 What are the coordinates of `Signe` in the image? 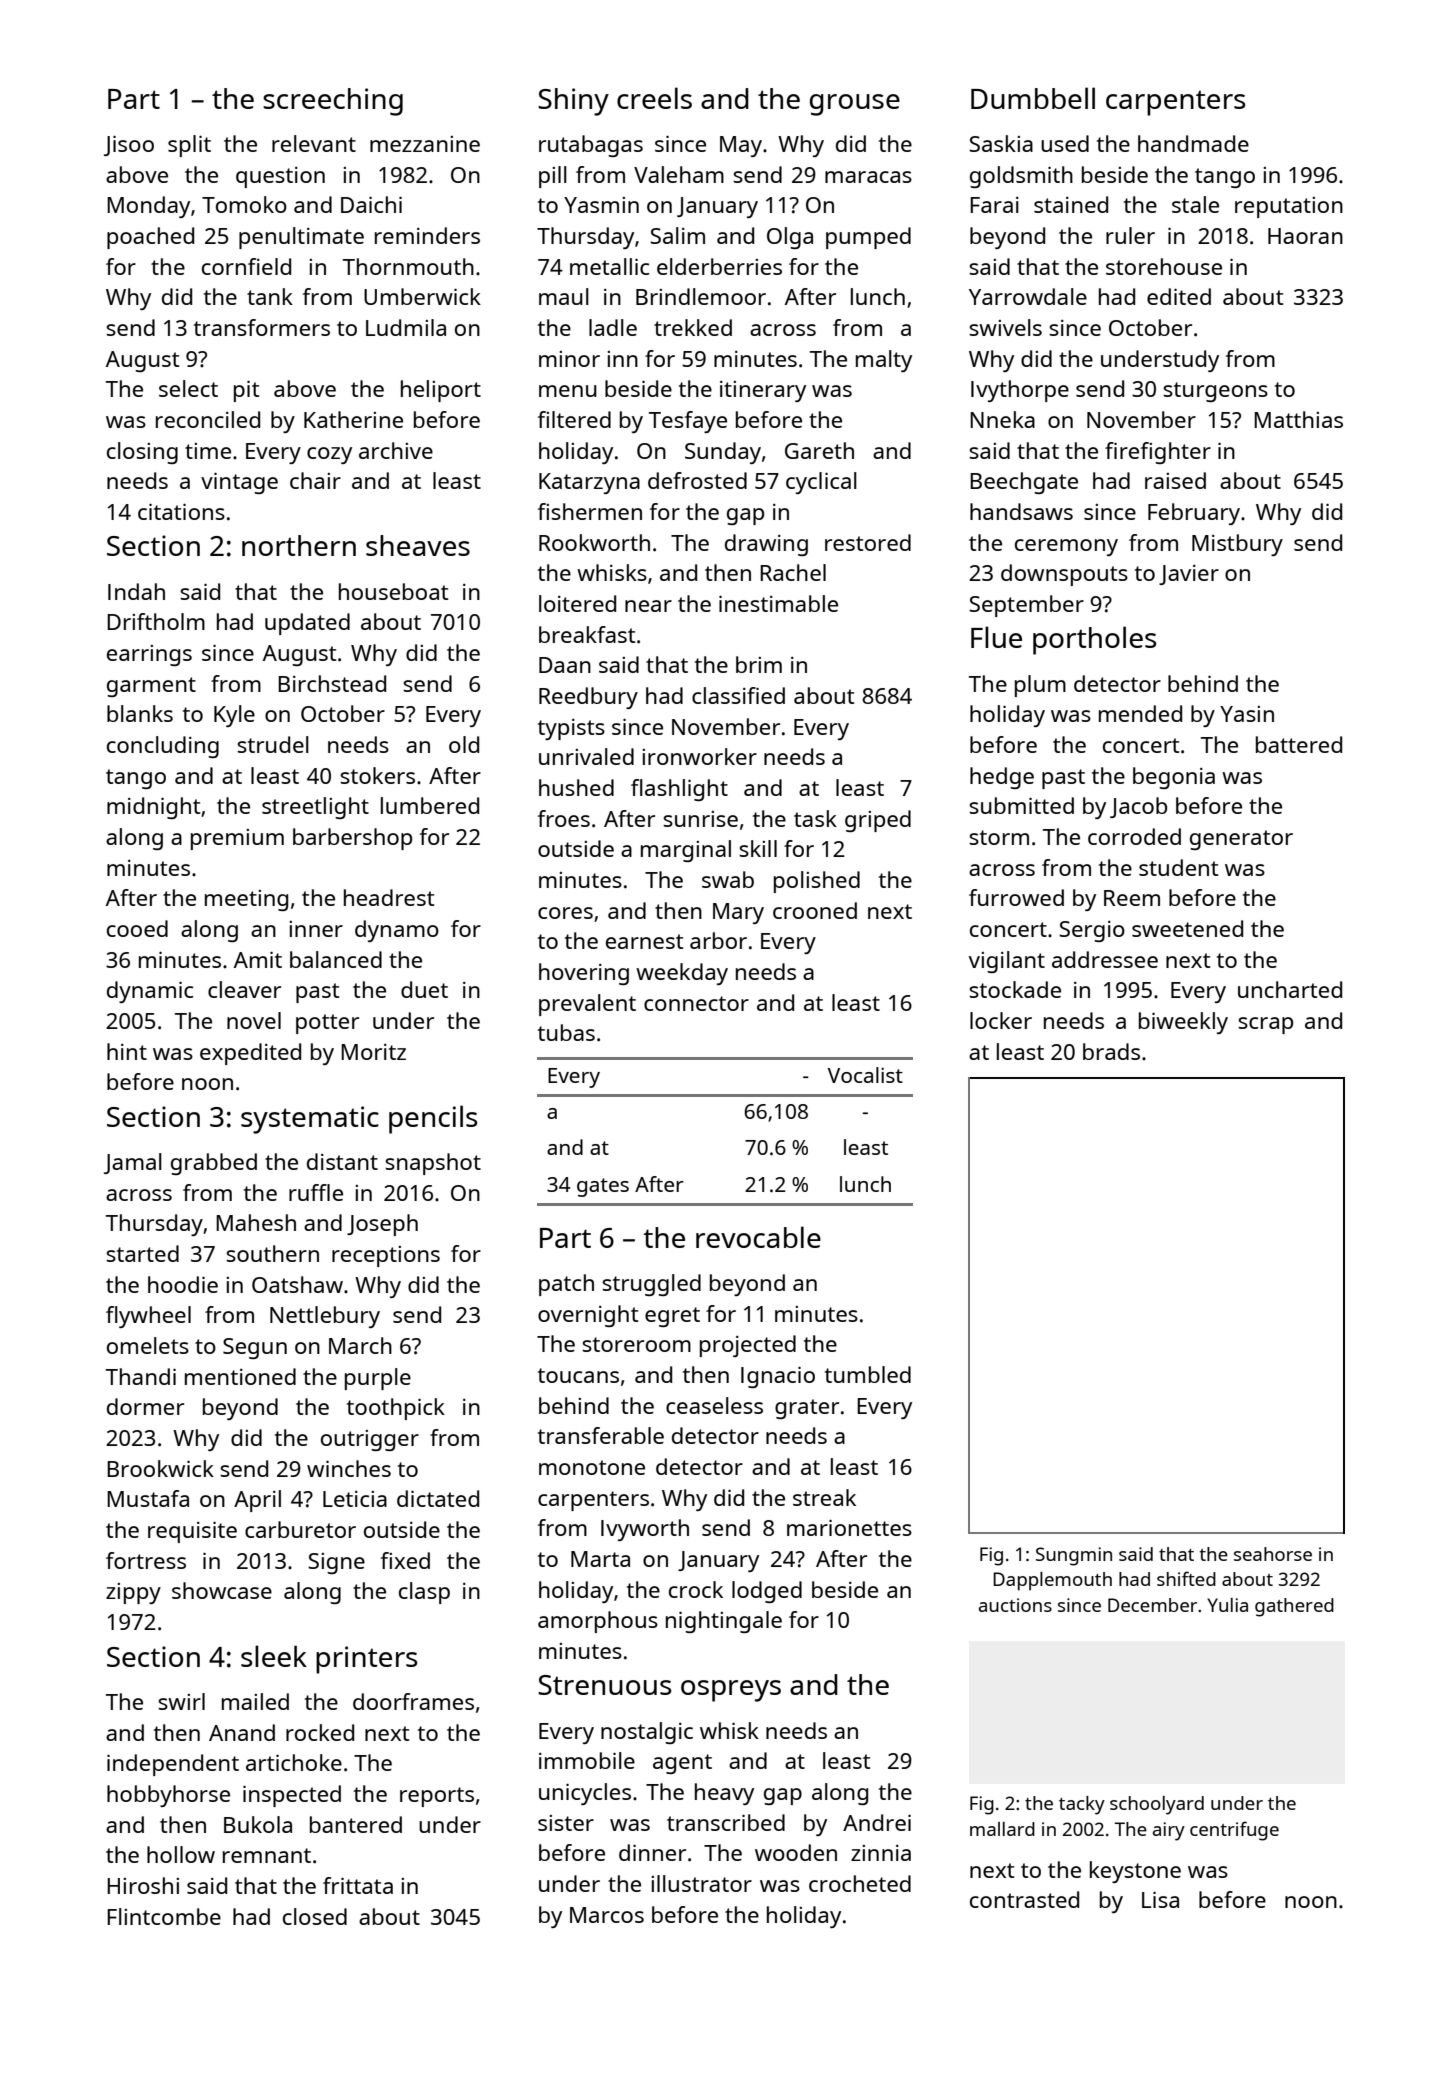 It's located at (336, 1563).
